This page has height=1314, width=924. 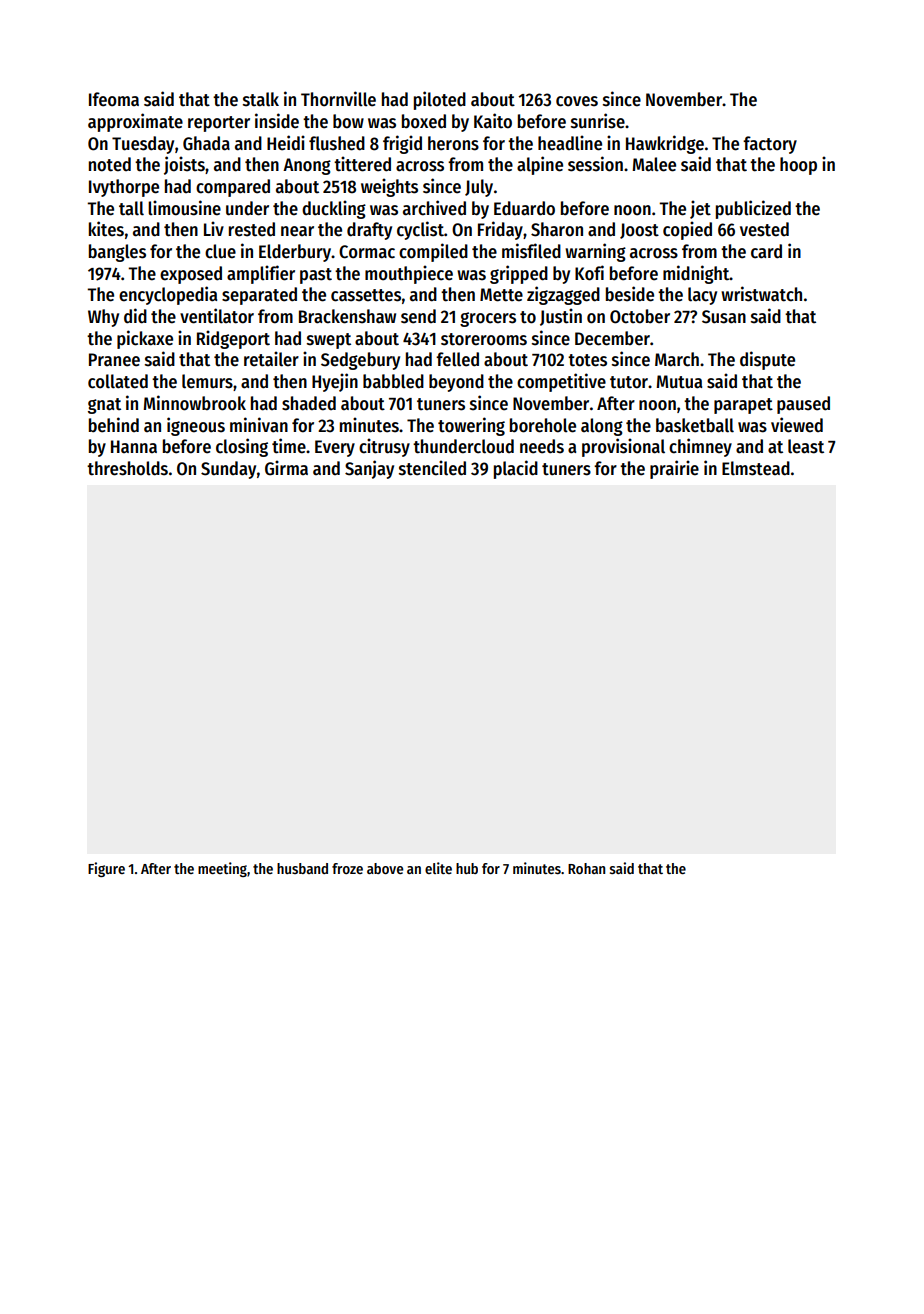 What do you see at coordinates (586, 868) in the page?
I see `Rohan` at bounding box center [586, 868].
